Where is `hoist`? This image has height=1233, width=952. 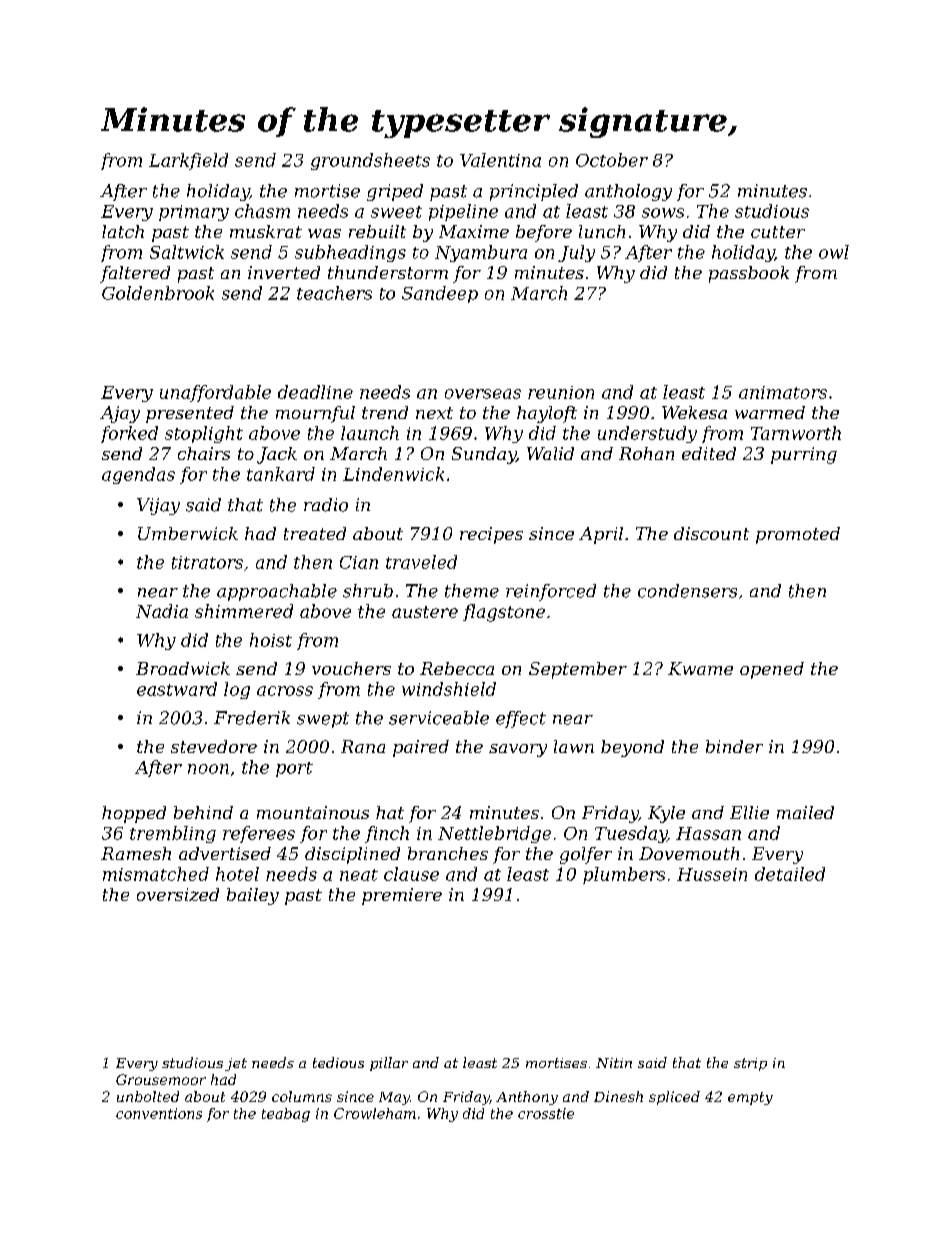
hoist is located at coordinates (271, 640).
